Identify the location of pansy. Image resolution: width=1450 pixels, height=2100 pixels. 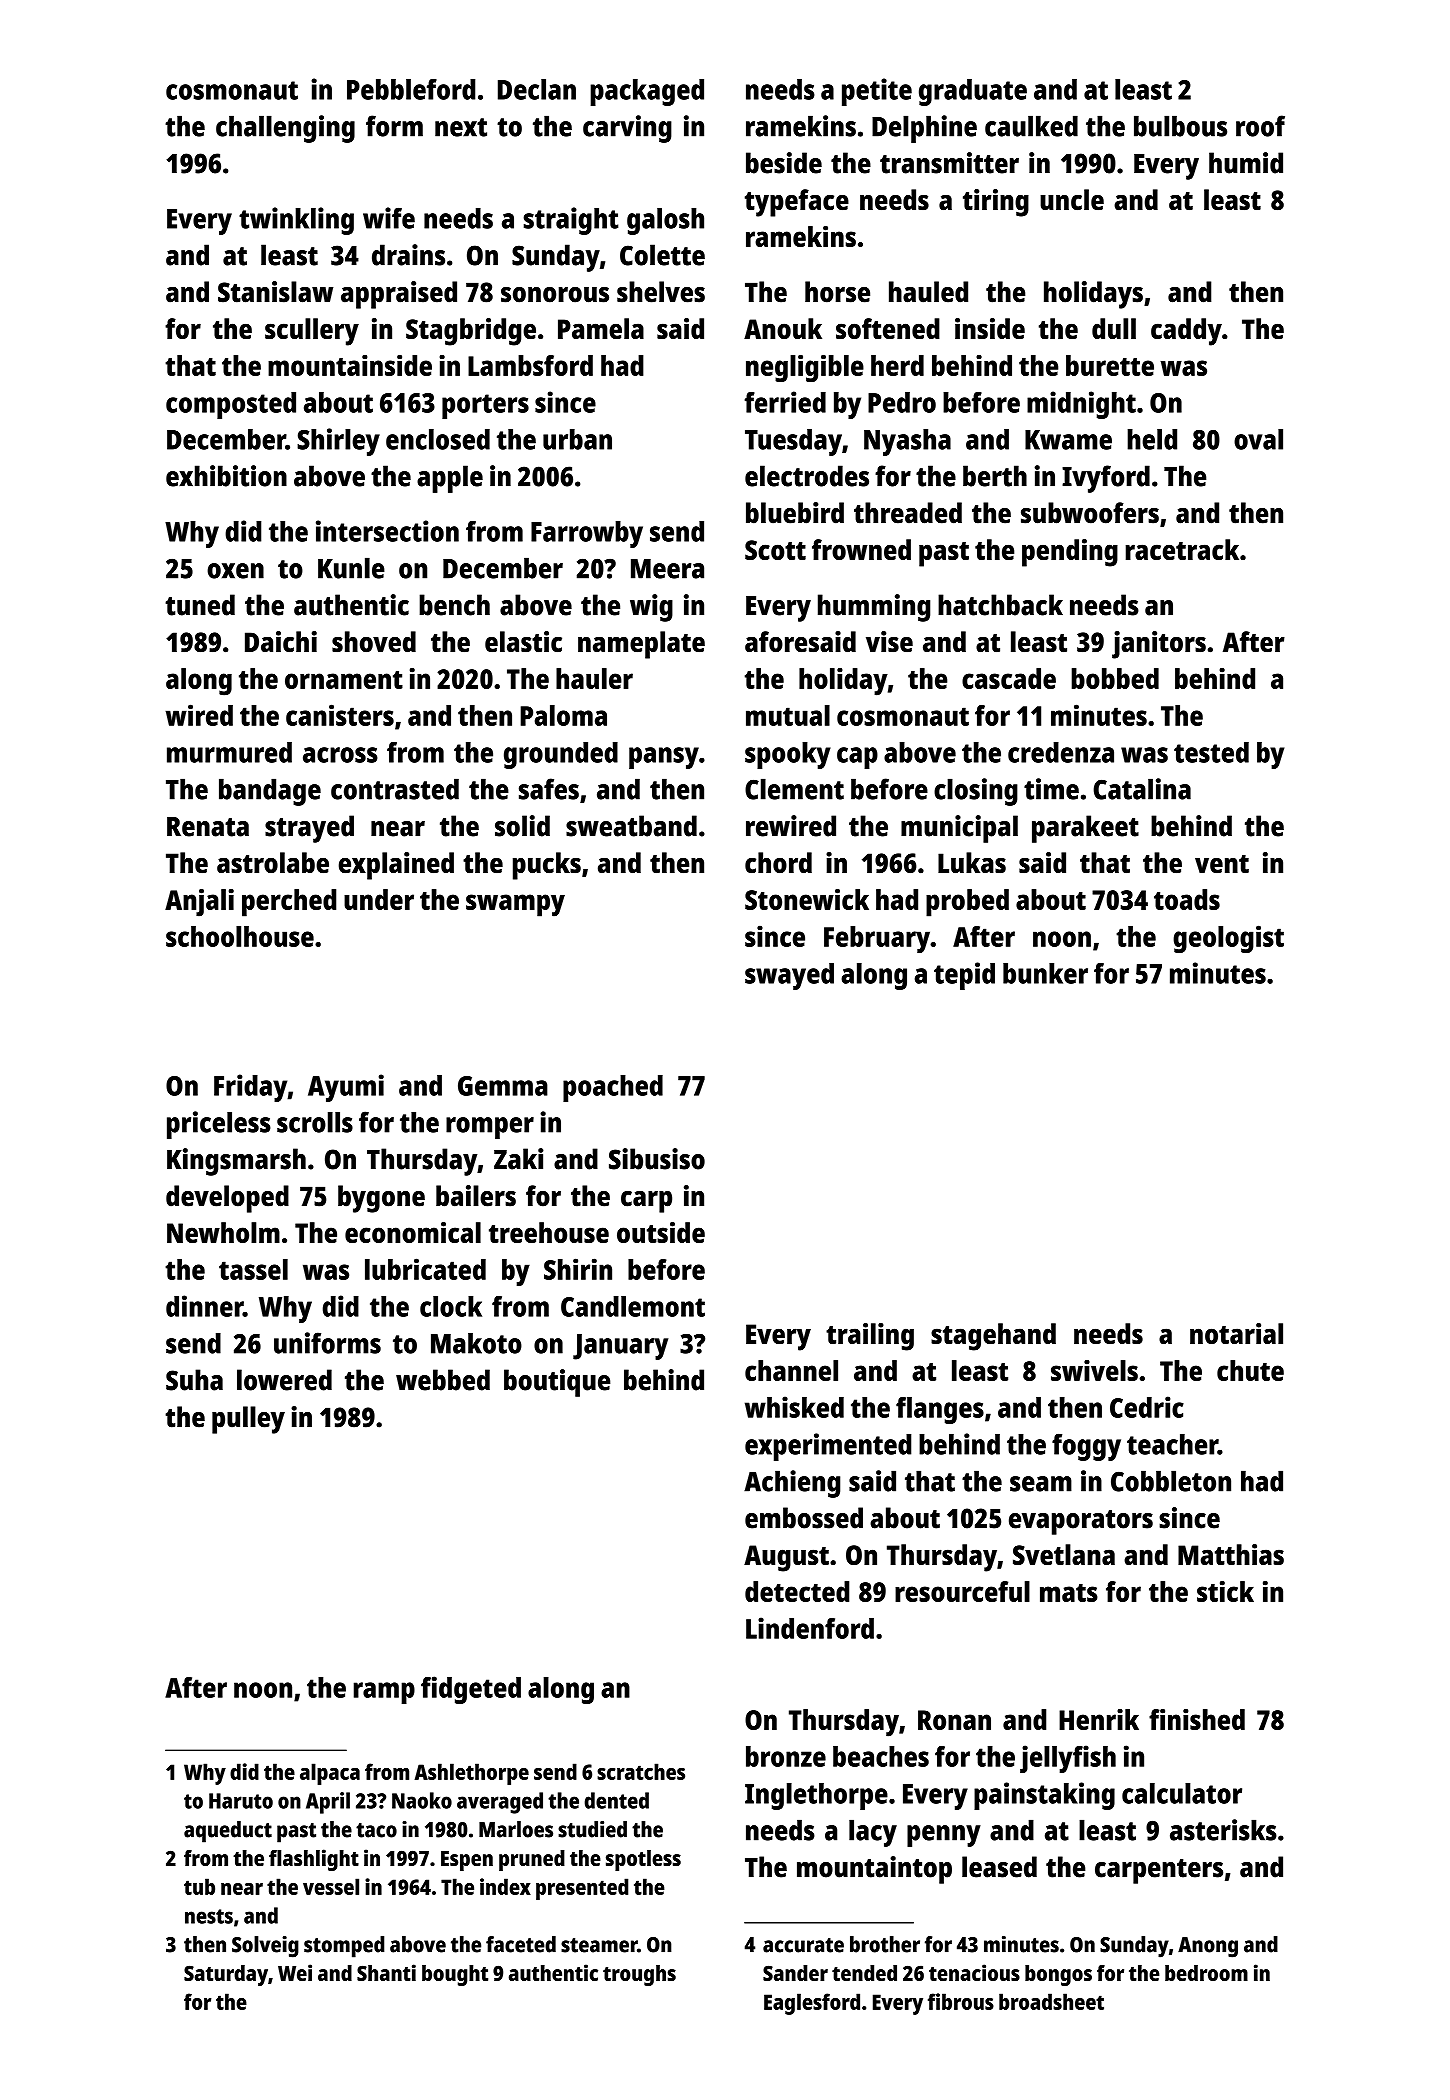
(664, 758).
